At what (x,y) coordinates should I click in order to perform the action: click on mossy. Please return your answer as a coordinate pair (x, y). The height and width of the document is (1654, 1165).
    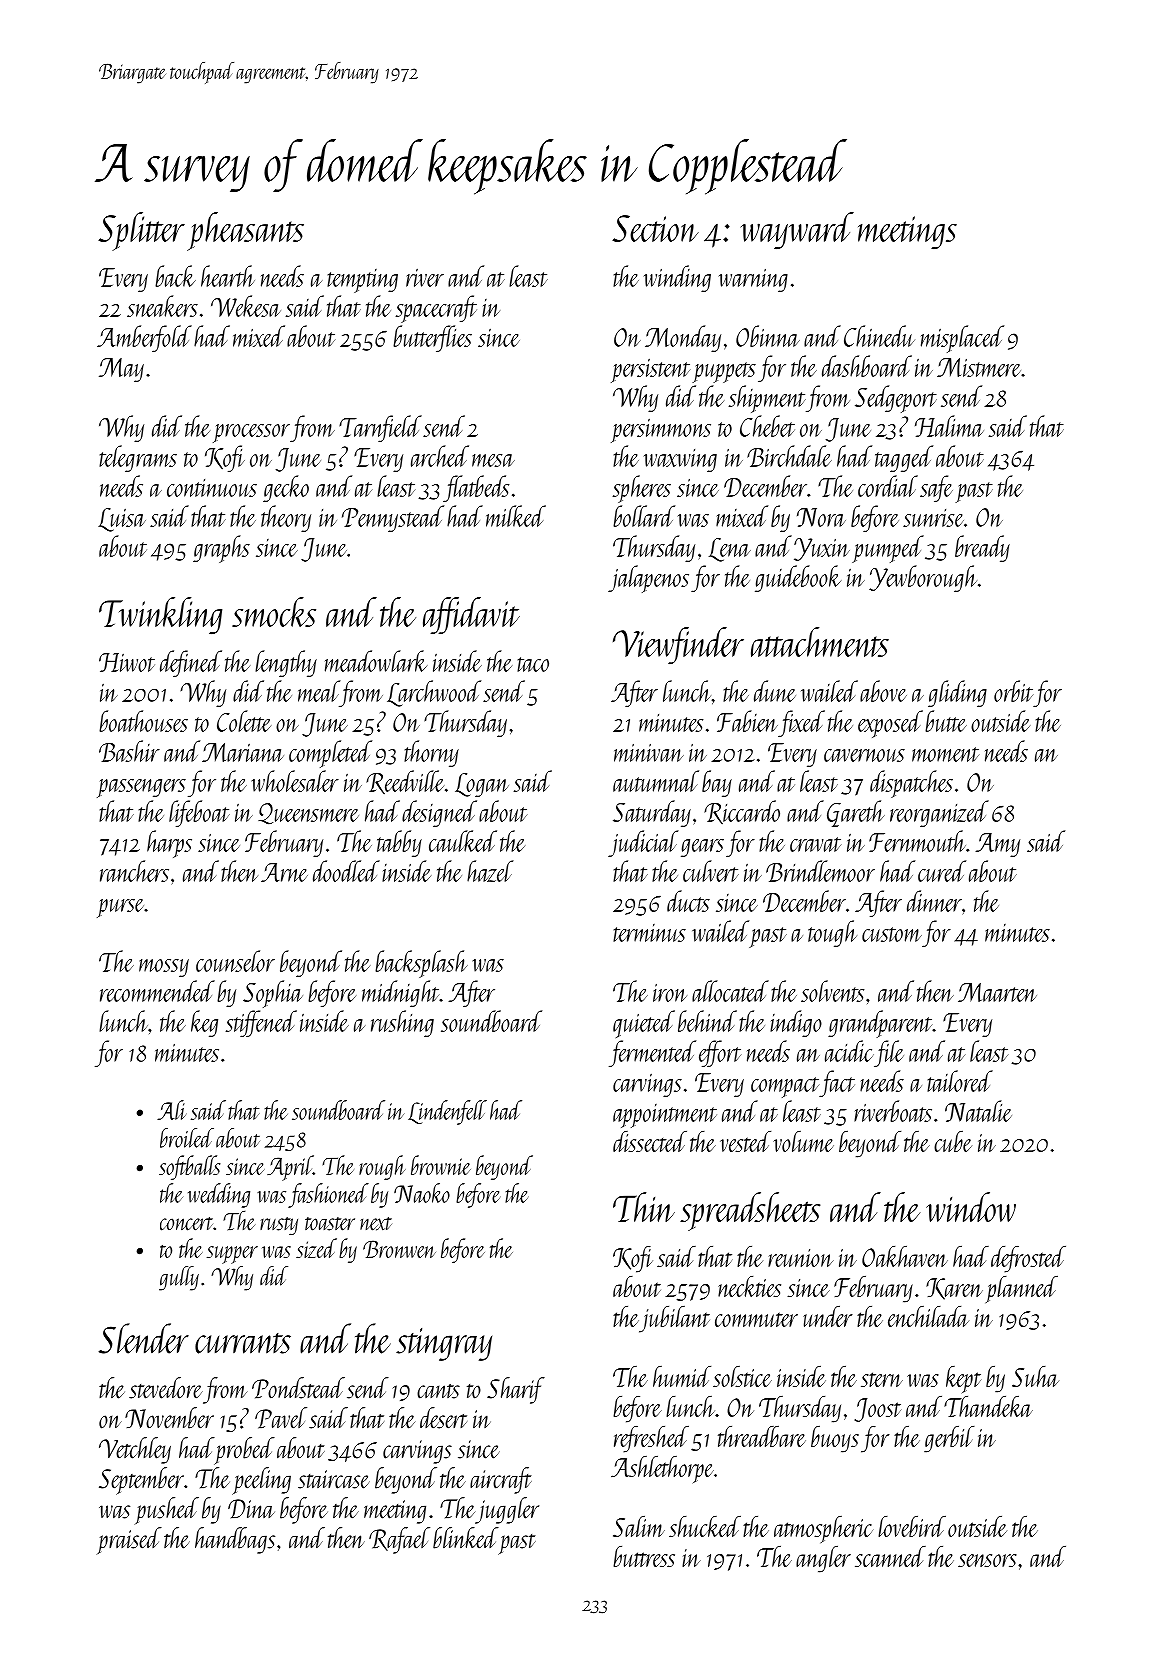
    Looking at the image, I should click on (164, 968).
